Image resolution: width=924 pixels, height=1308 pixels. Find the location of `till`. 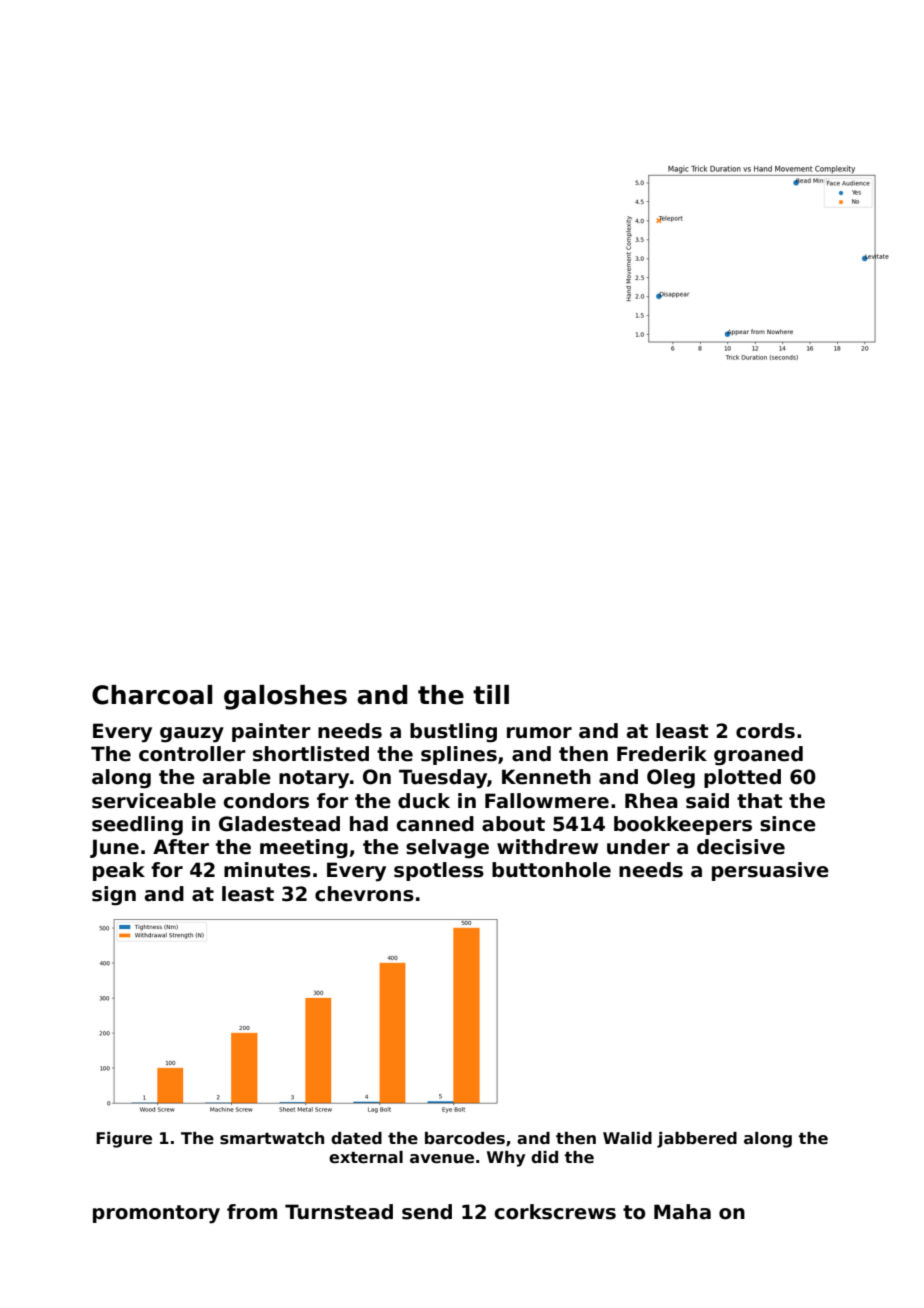

till is located at coordinates (491, 694).
